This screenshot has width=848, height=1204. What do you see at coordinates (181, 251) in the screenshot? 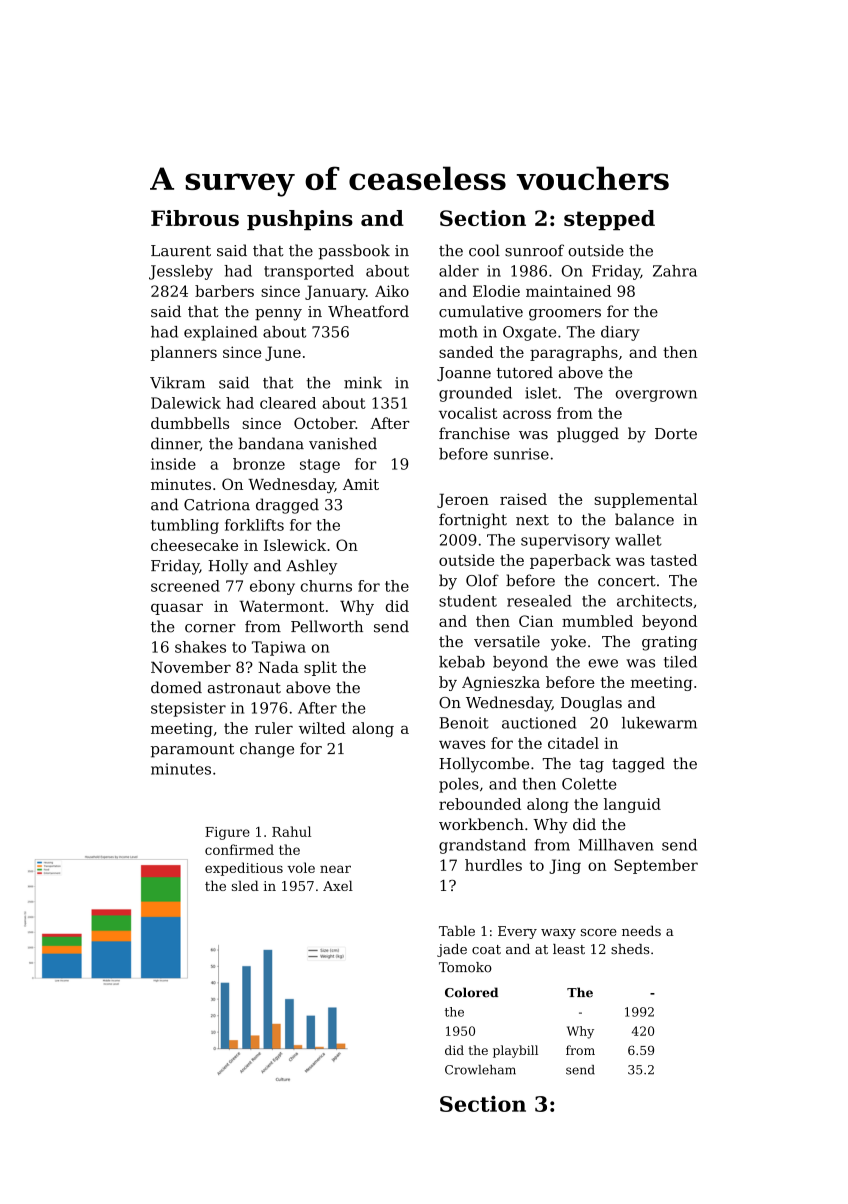
I see `Laurent` at bounding box center [181, 251].
